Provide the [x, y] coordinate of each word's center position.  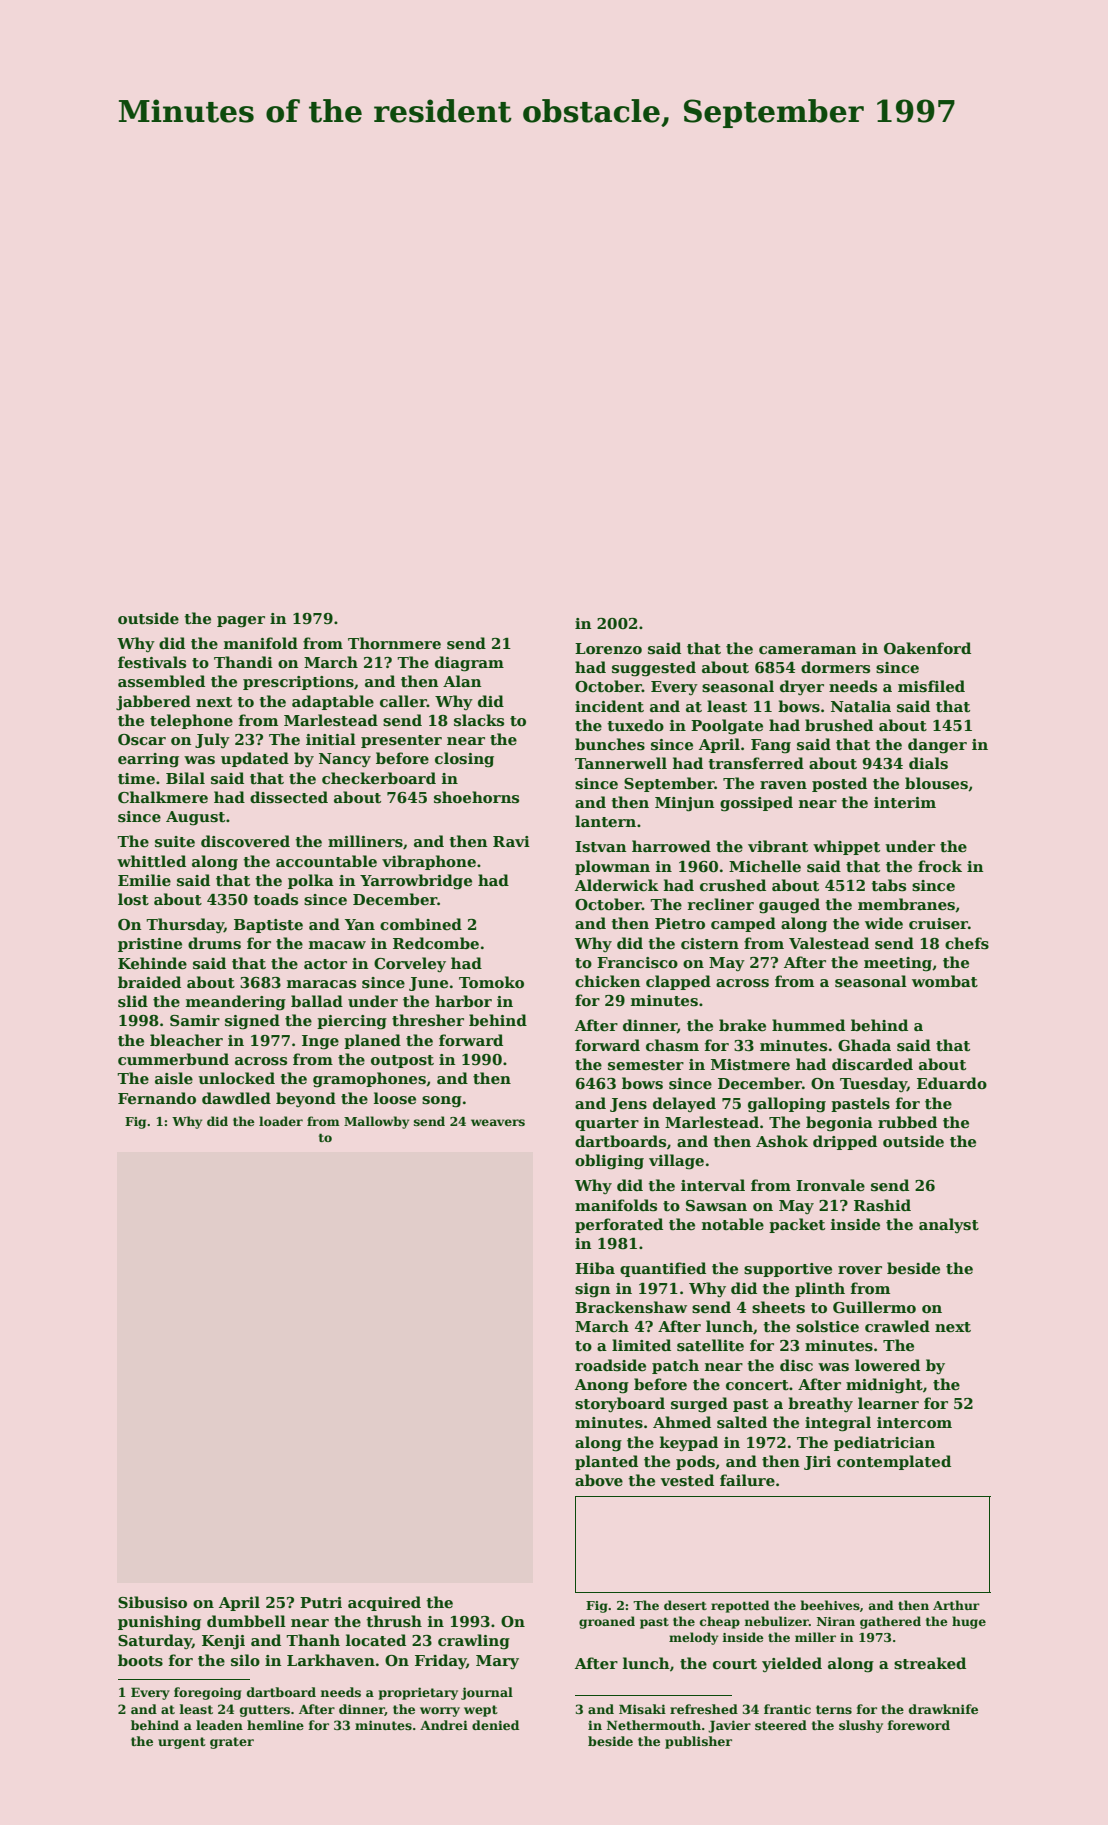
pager [241, 622]
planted [606, 1462]
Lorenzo [608, 648]
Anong [602, 1386]
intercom [914, 1423]
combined [421, 924]
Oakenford [927, 648]
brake [742, 1025]
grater [232, 1743]
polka [311, 881]
